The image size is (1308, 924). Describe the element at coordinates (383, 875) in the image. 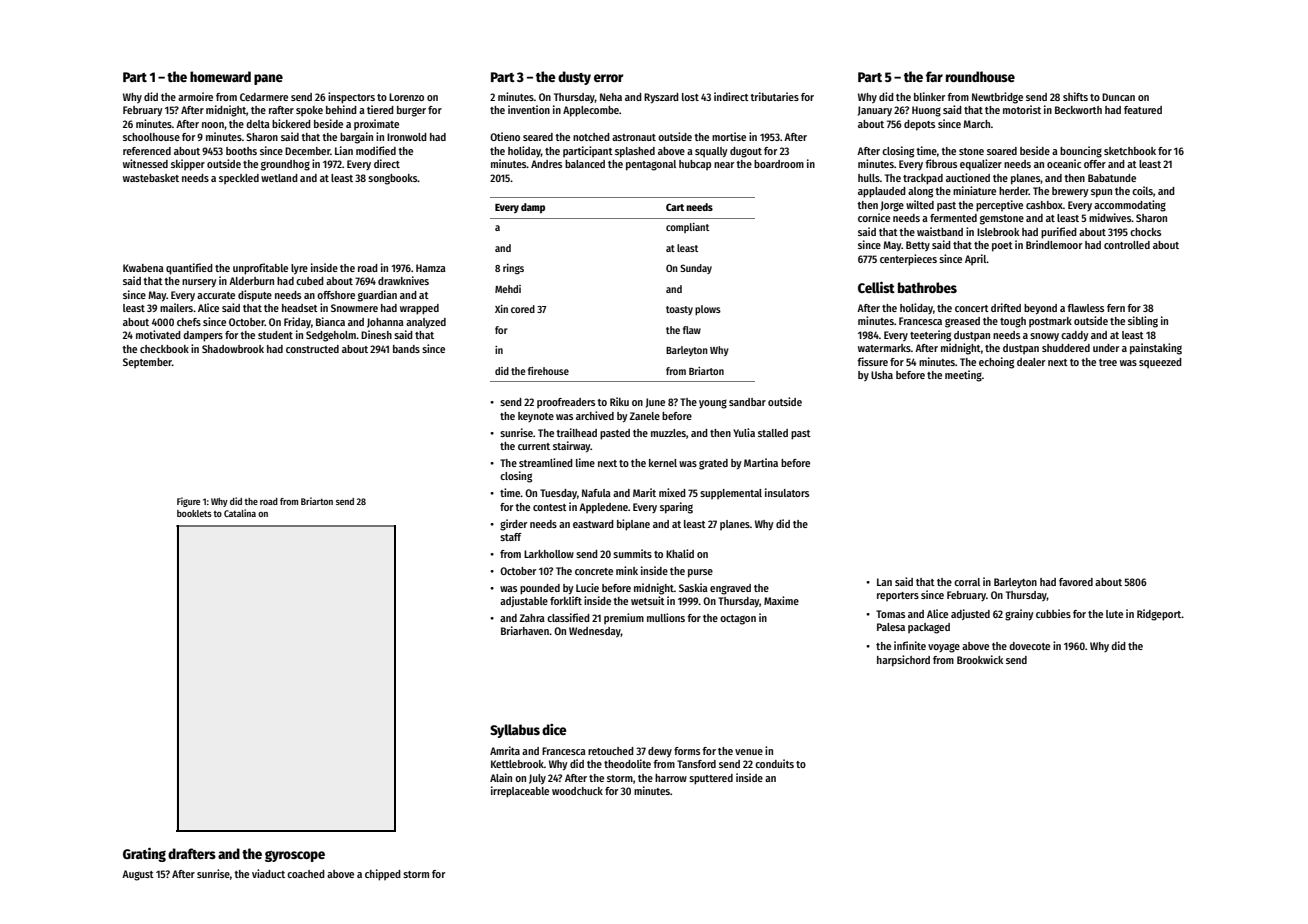

I see `chipped` at that location.
